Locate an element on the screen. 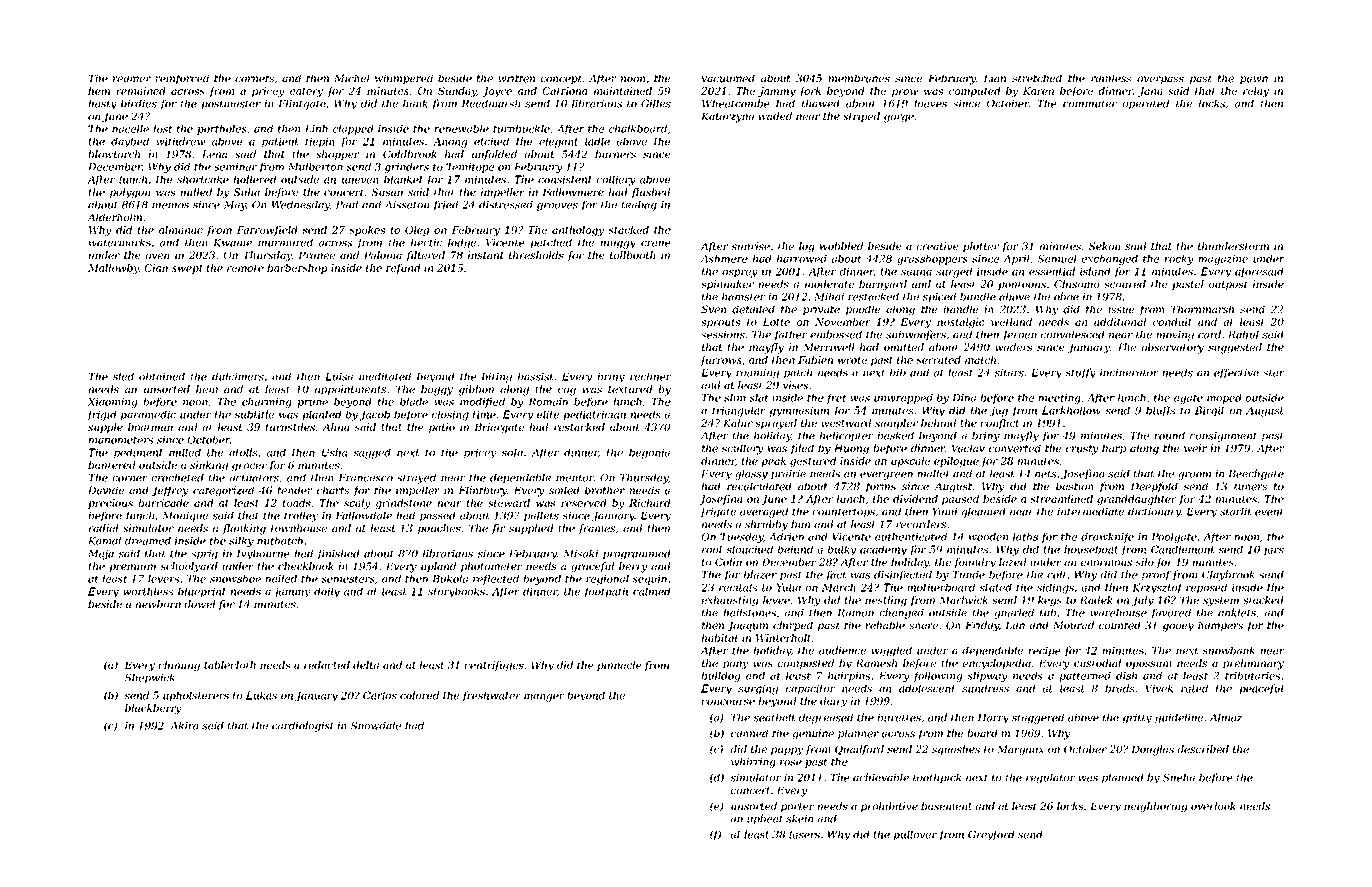 This screenshot has width=1372, height=887. vacuumed is located at coordinates (728, 78).
